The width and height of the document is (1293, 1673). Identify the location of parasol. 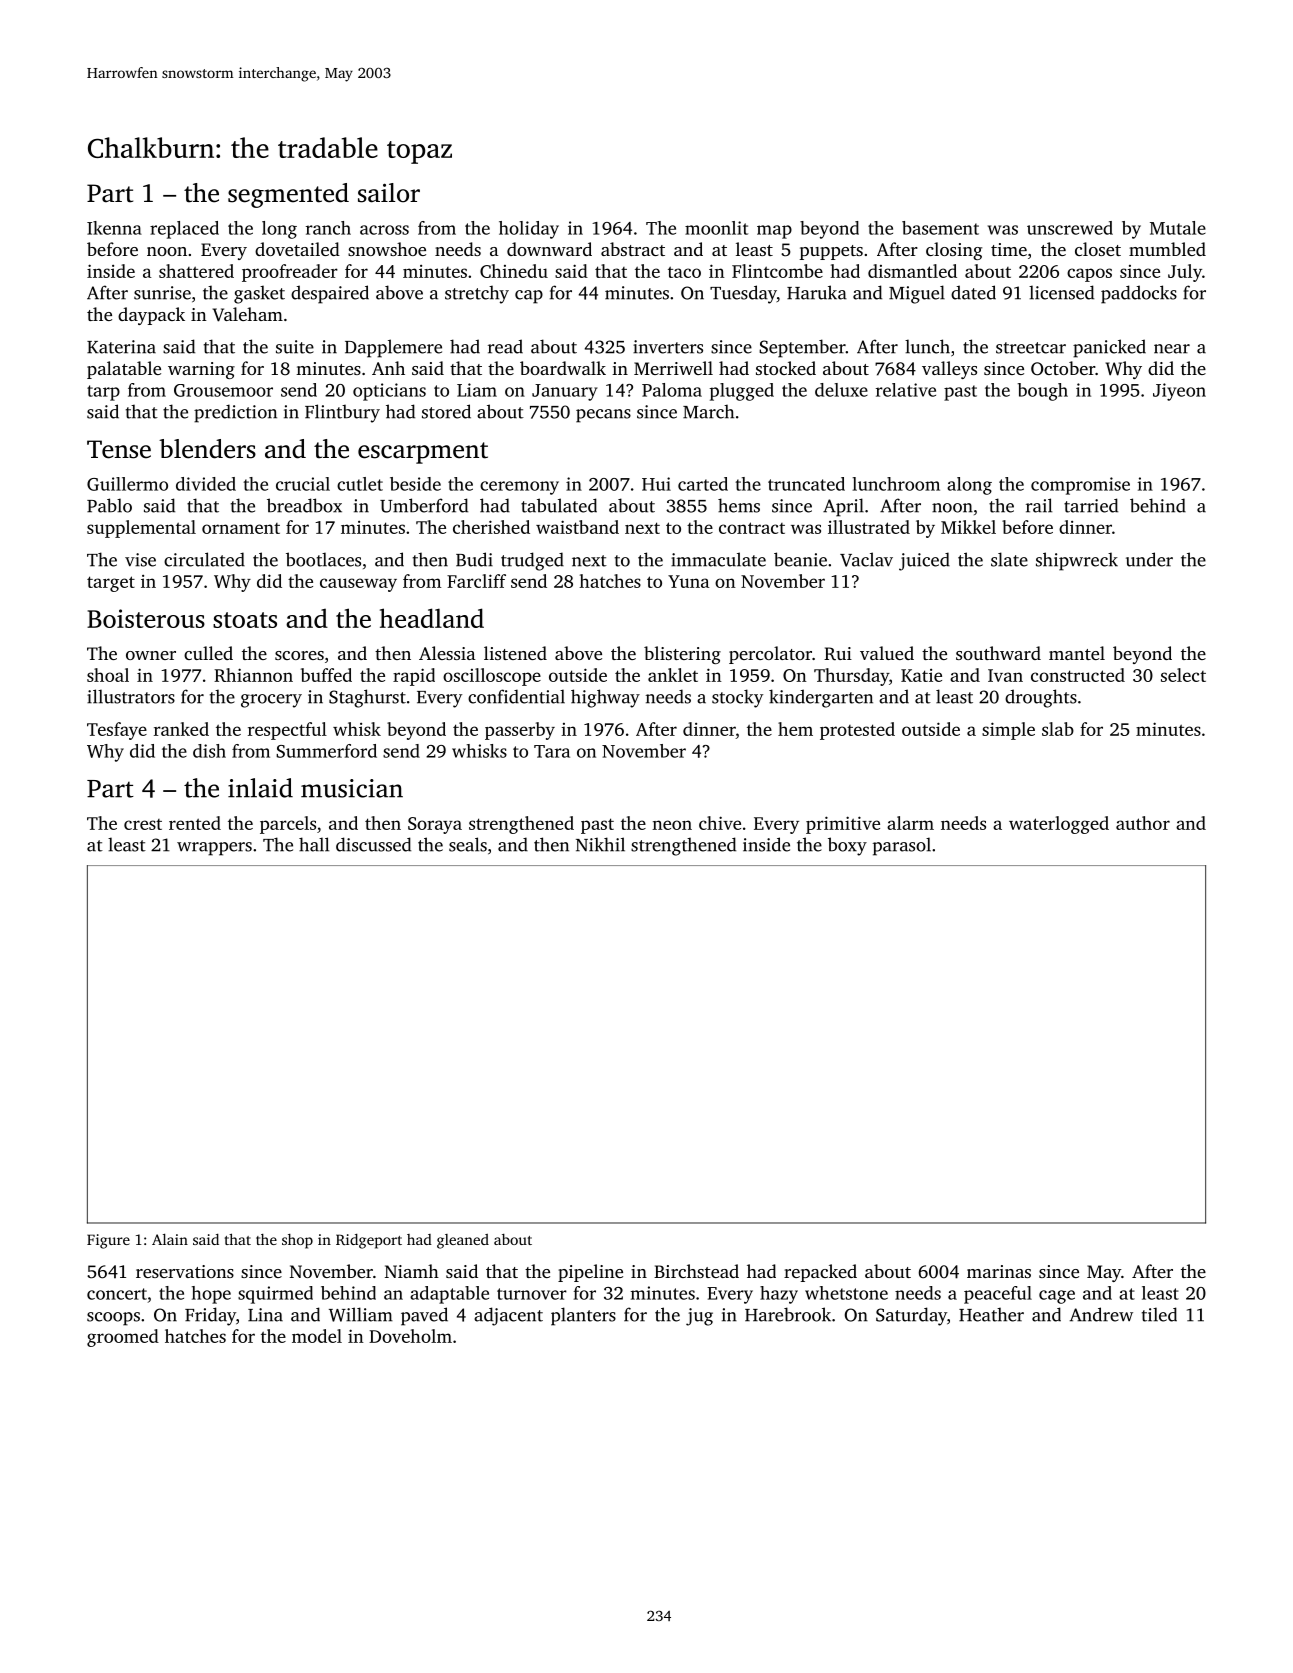
(902, 846).
